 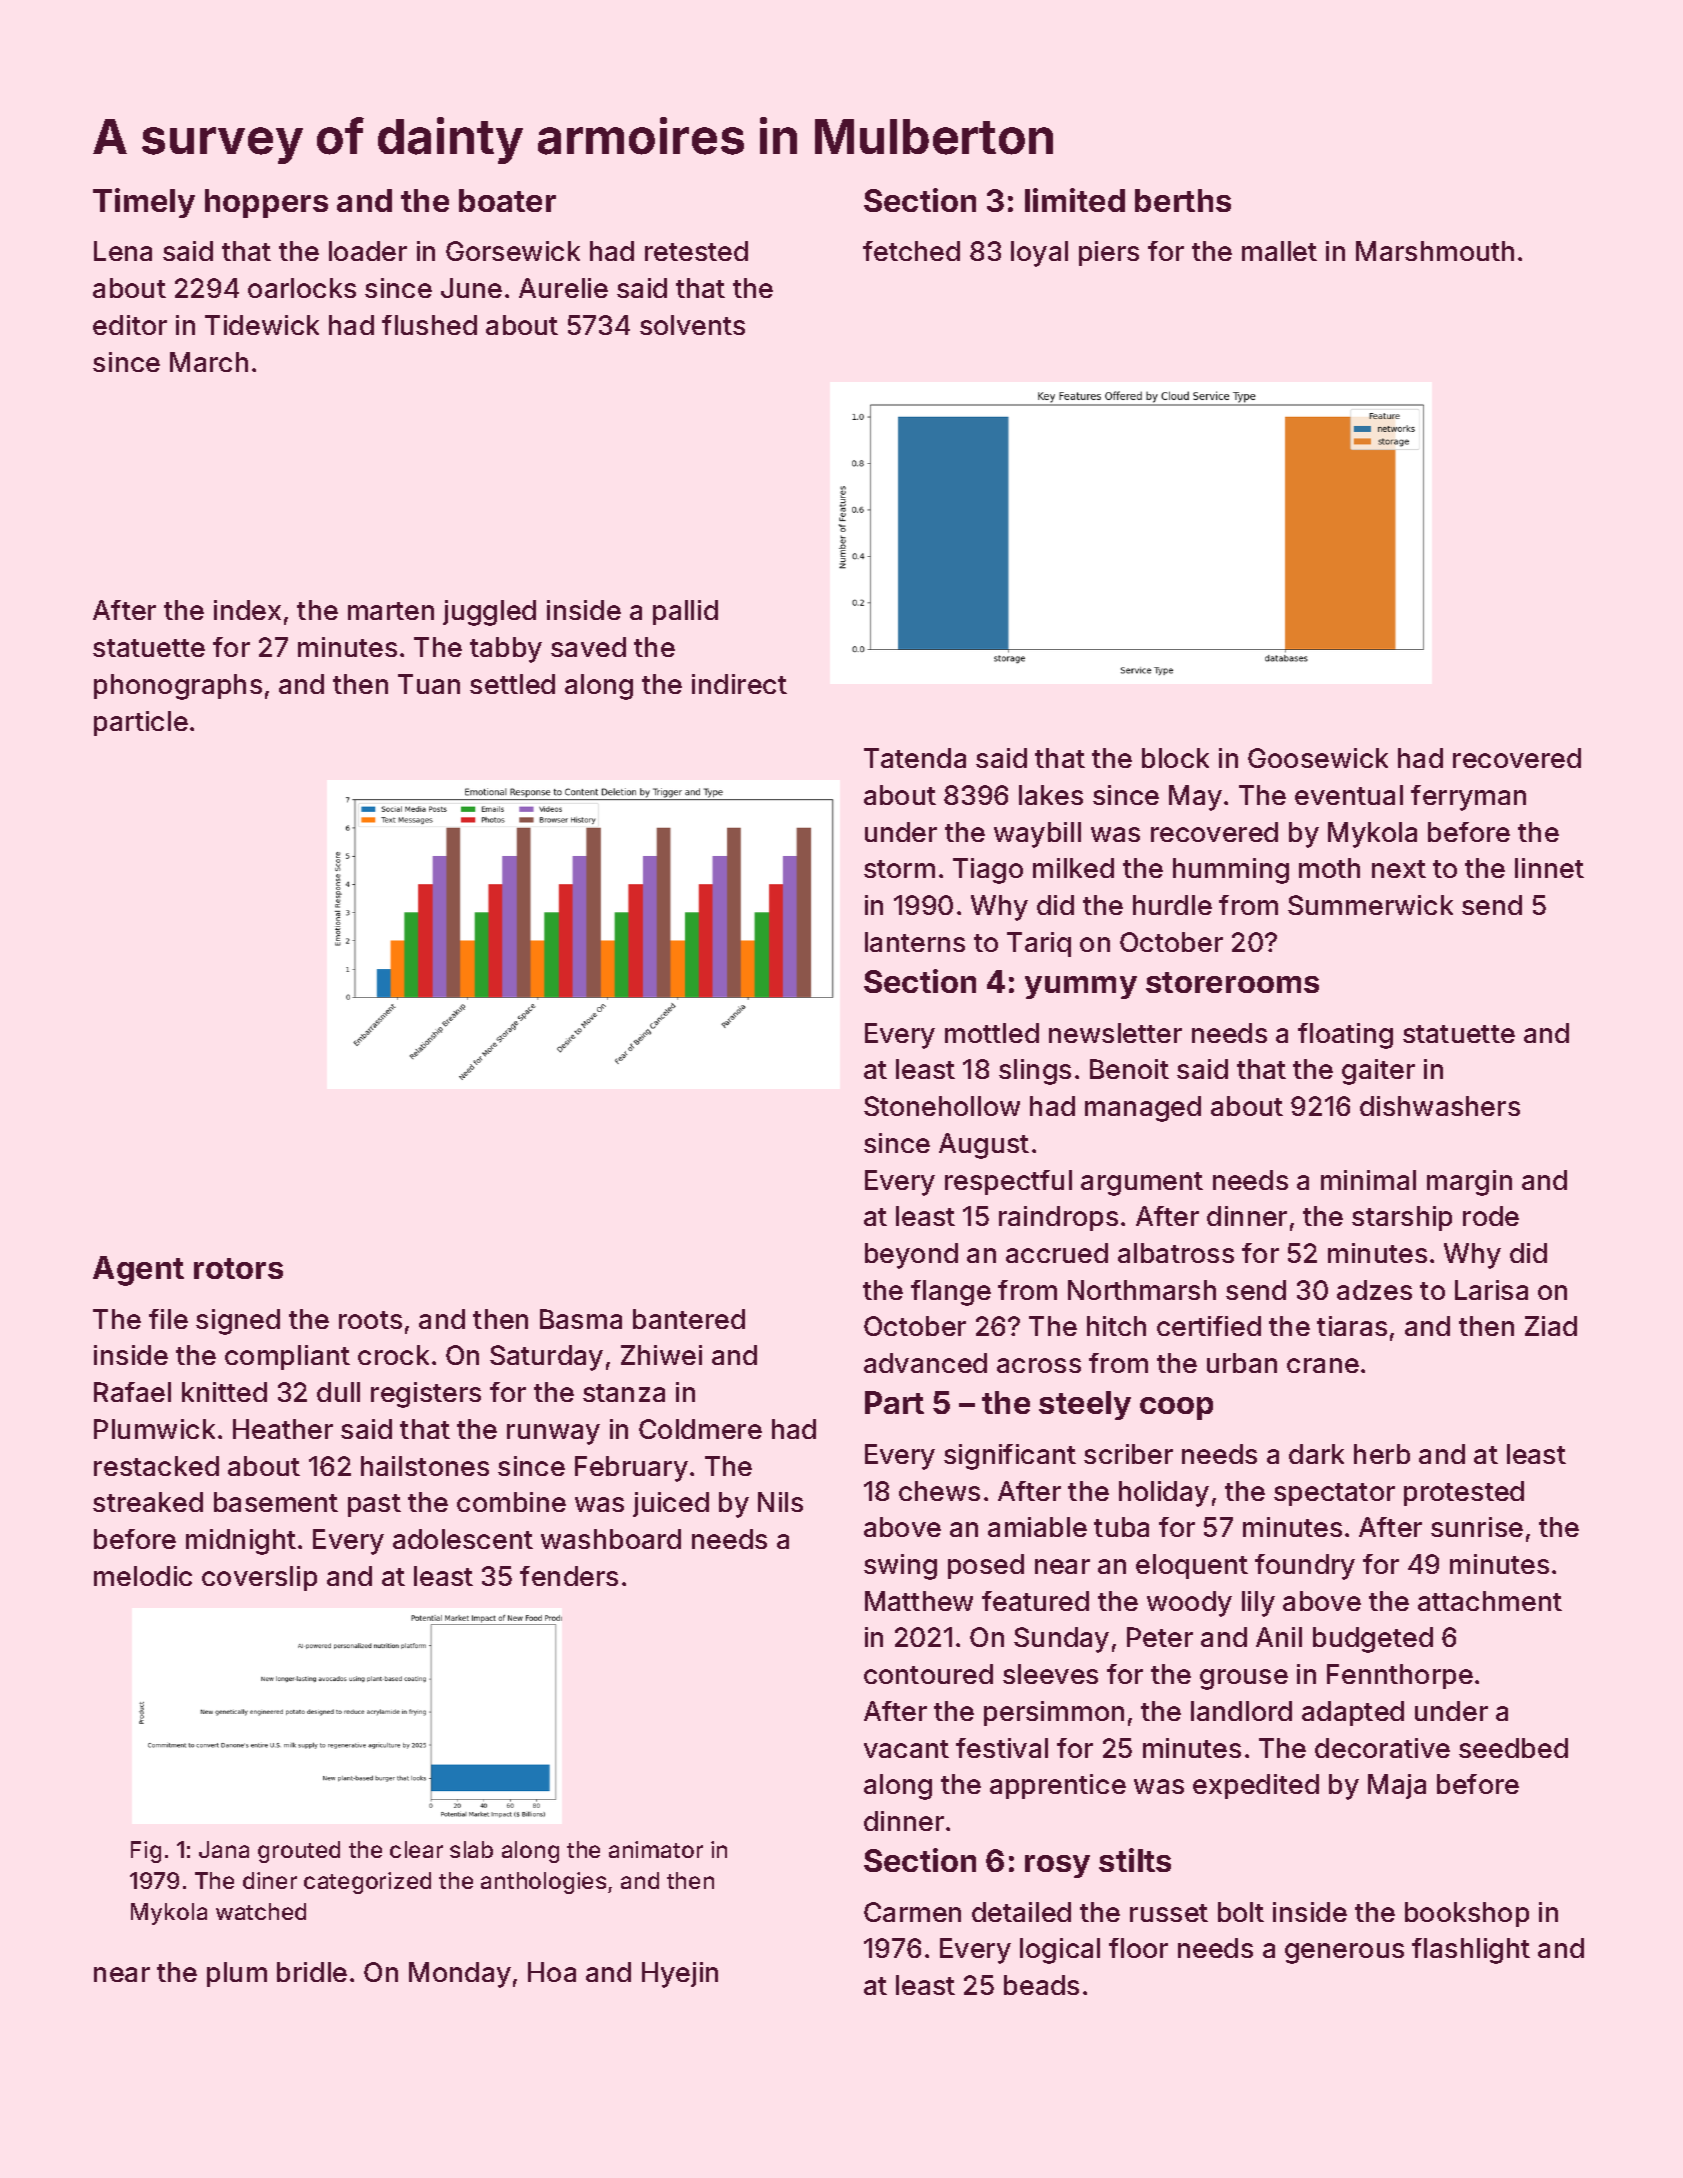 I want to click on humming, so click(x=1231, y=871).
